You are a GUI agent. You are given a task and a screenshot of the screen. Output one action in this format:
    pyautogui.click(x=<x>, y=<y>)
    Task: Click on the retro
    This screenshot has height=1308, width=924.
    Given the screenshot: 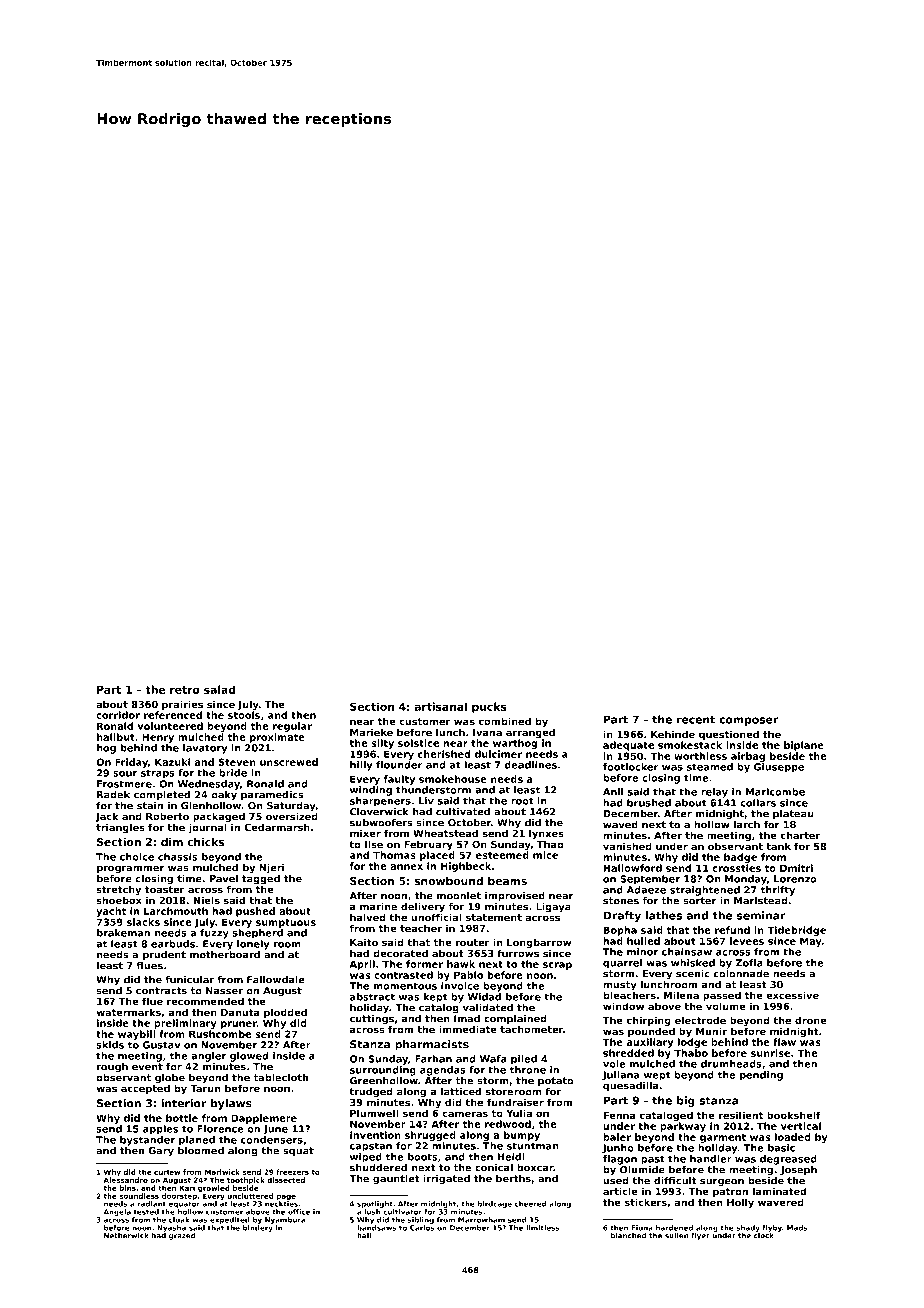 What is the action you would take?
    pyautogui.click(x=185, y=690)
